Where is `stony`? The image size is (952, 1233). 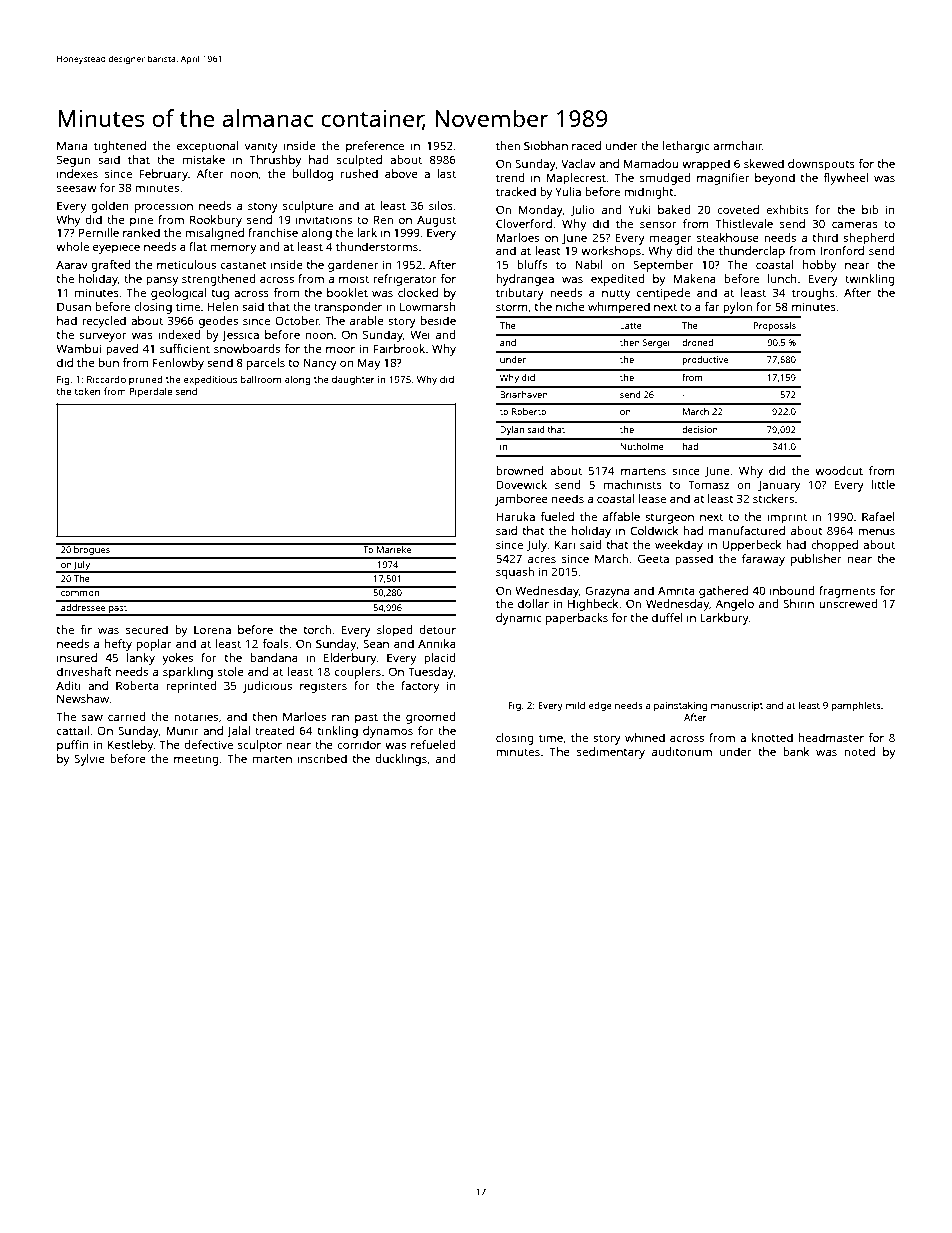 stony is located at coordinates (263, 207).
